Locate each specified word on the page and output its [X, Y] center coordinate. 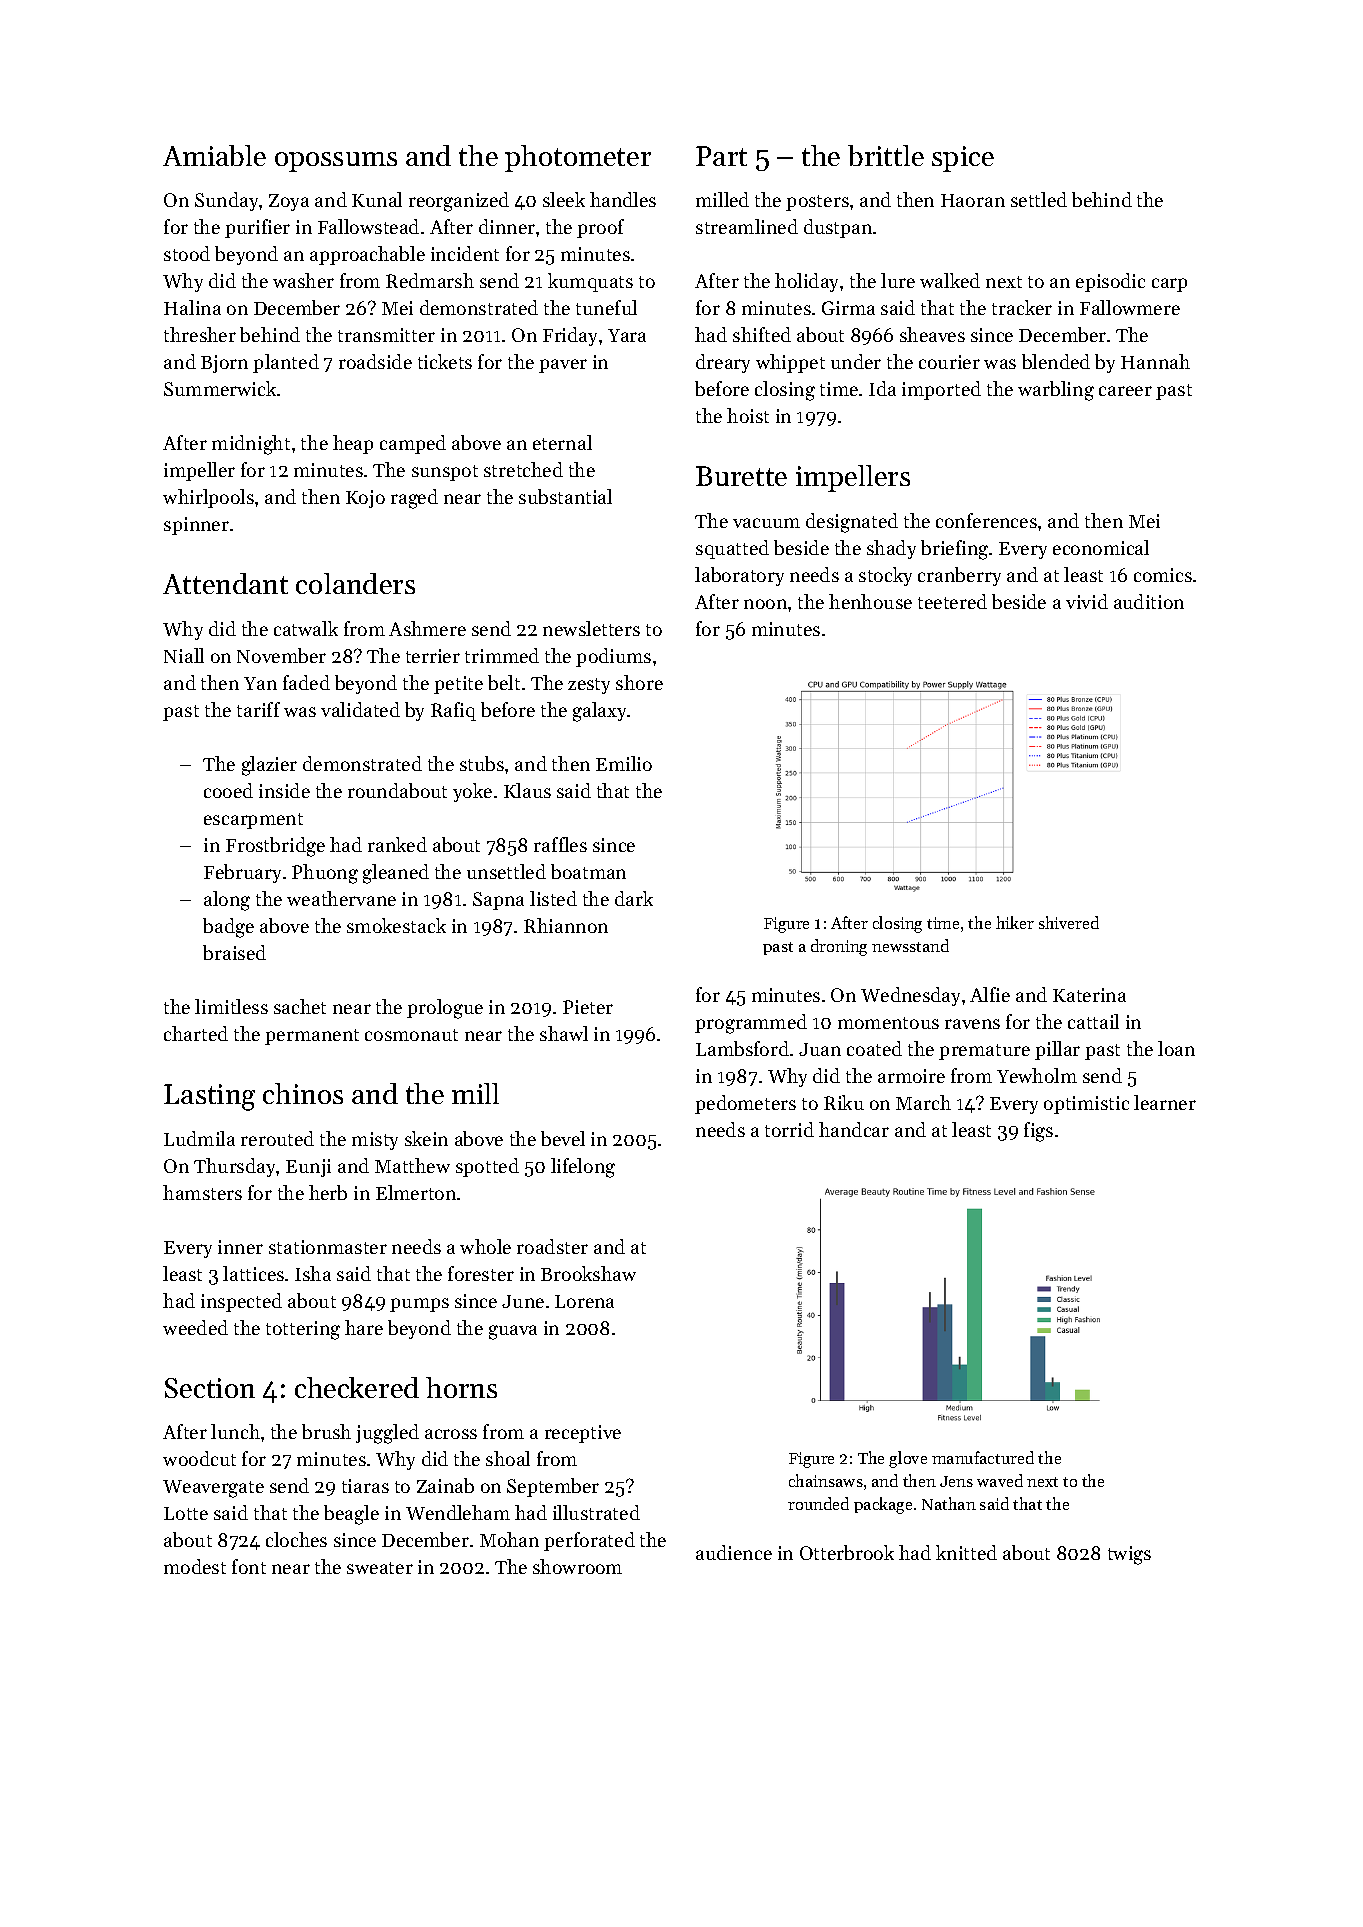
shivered [1069, 922]
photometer [578, 158]
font [249, 1566]
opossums [336, 162]
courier [949, 362]
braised [234, 952]
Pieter [588, 1007]
